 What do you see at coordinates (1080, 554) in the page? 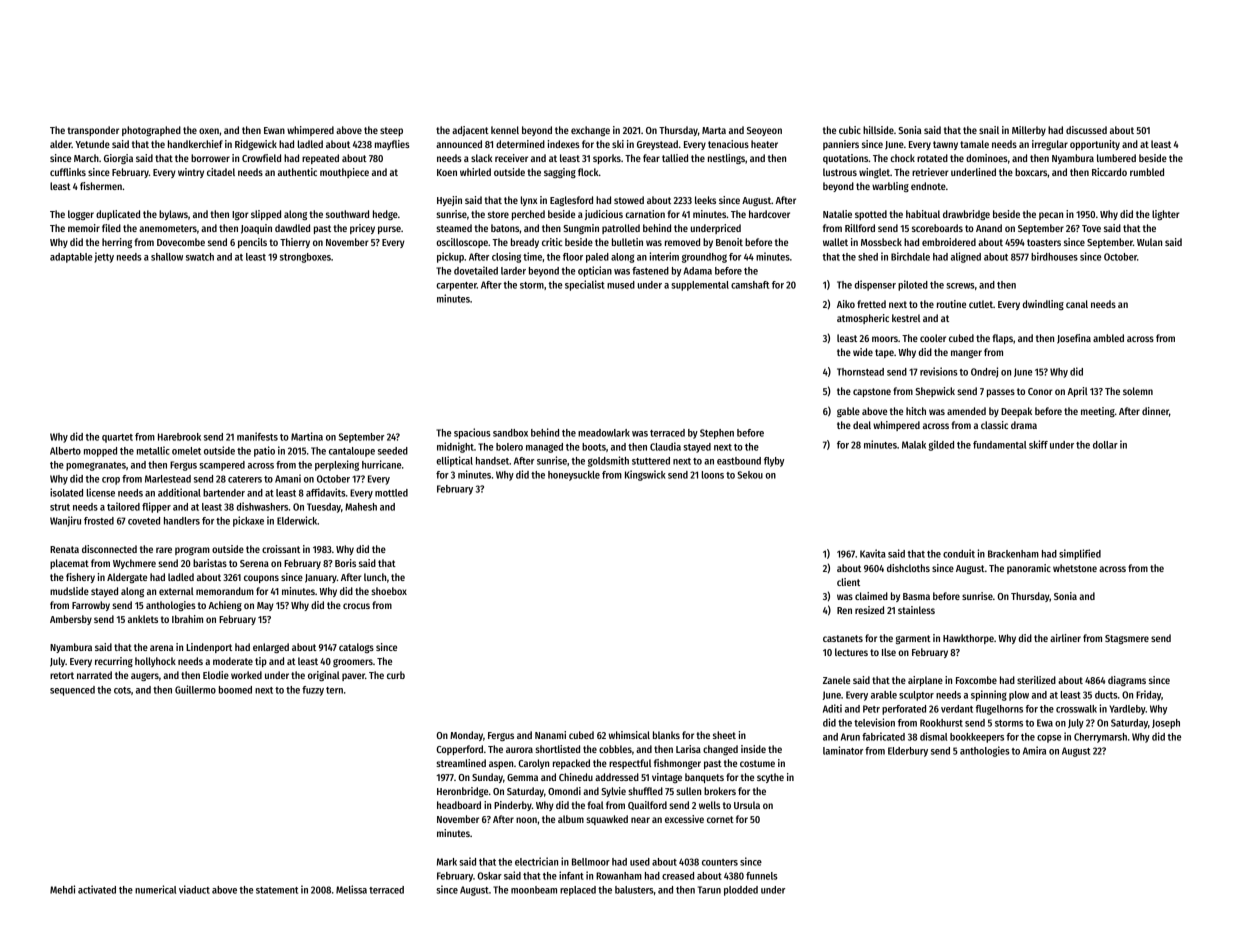
I see `simplified` at bounding box center [1080, 554].
